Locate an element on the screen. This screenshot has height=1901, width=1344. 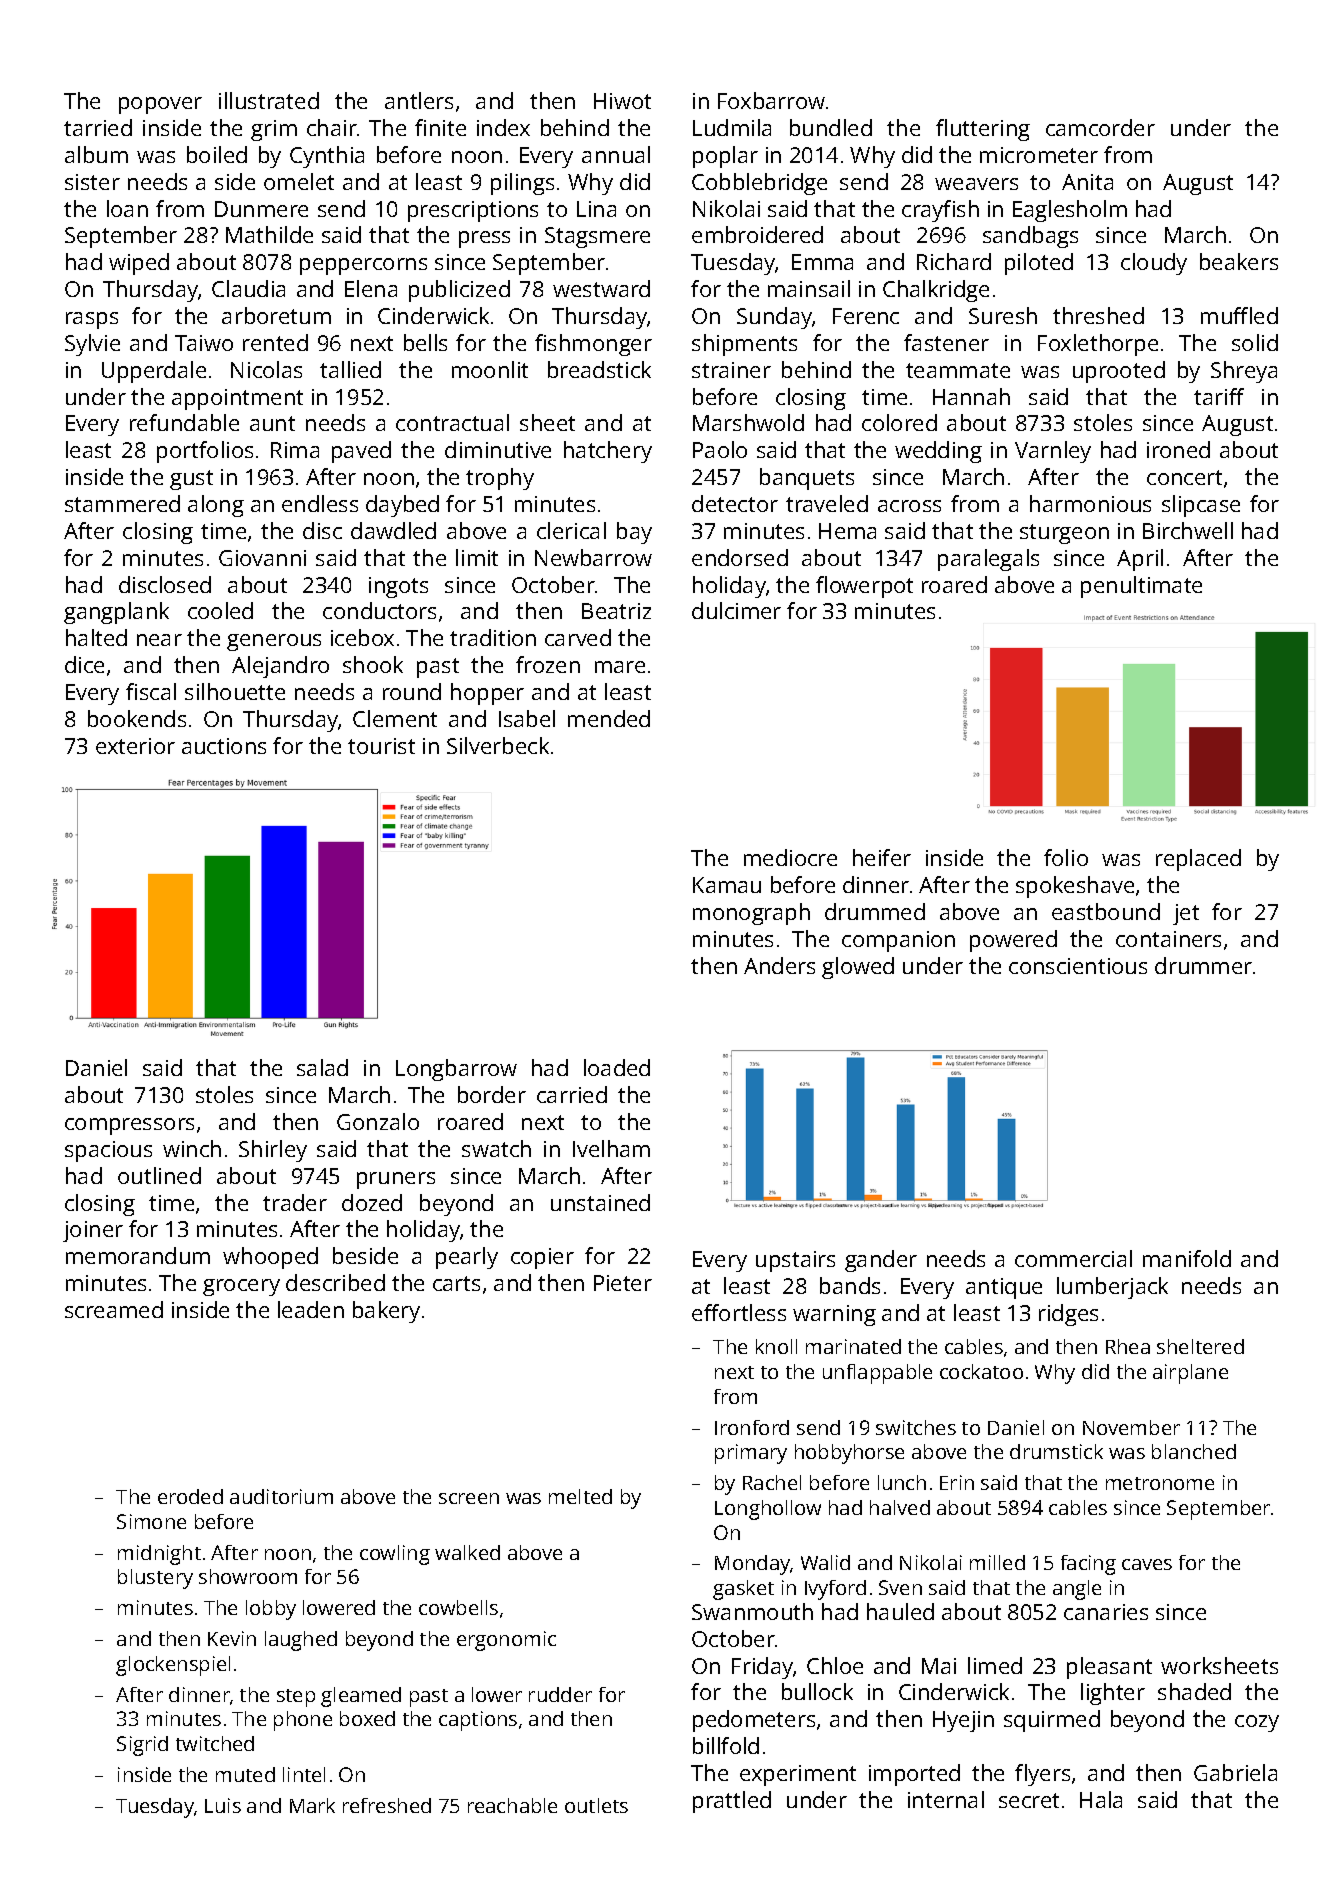
Giovanni is located at coordinates (262, 558).
